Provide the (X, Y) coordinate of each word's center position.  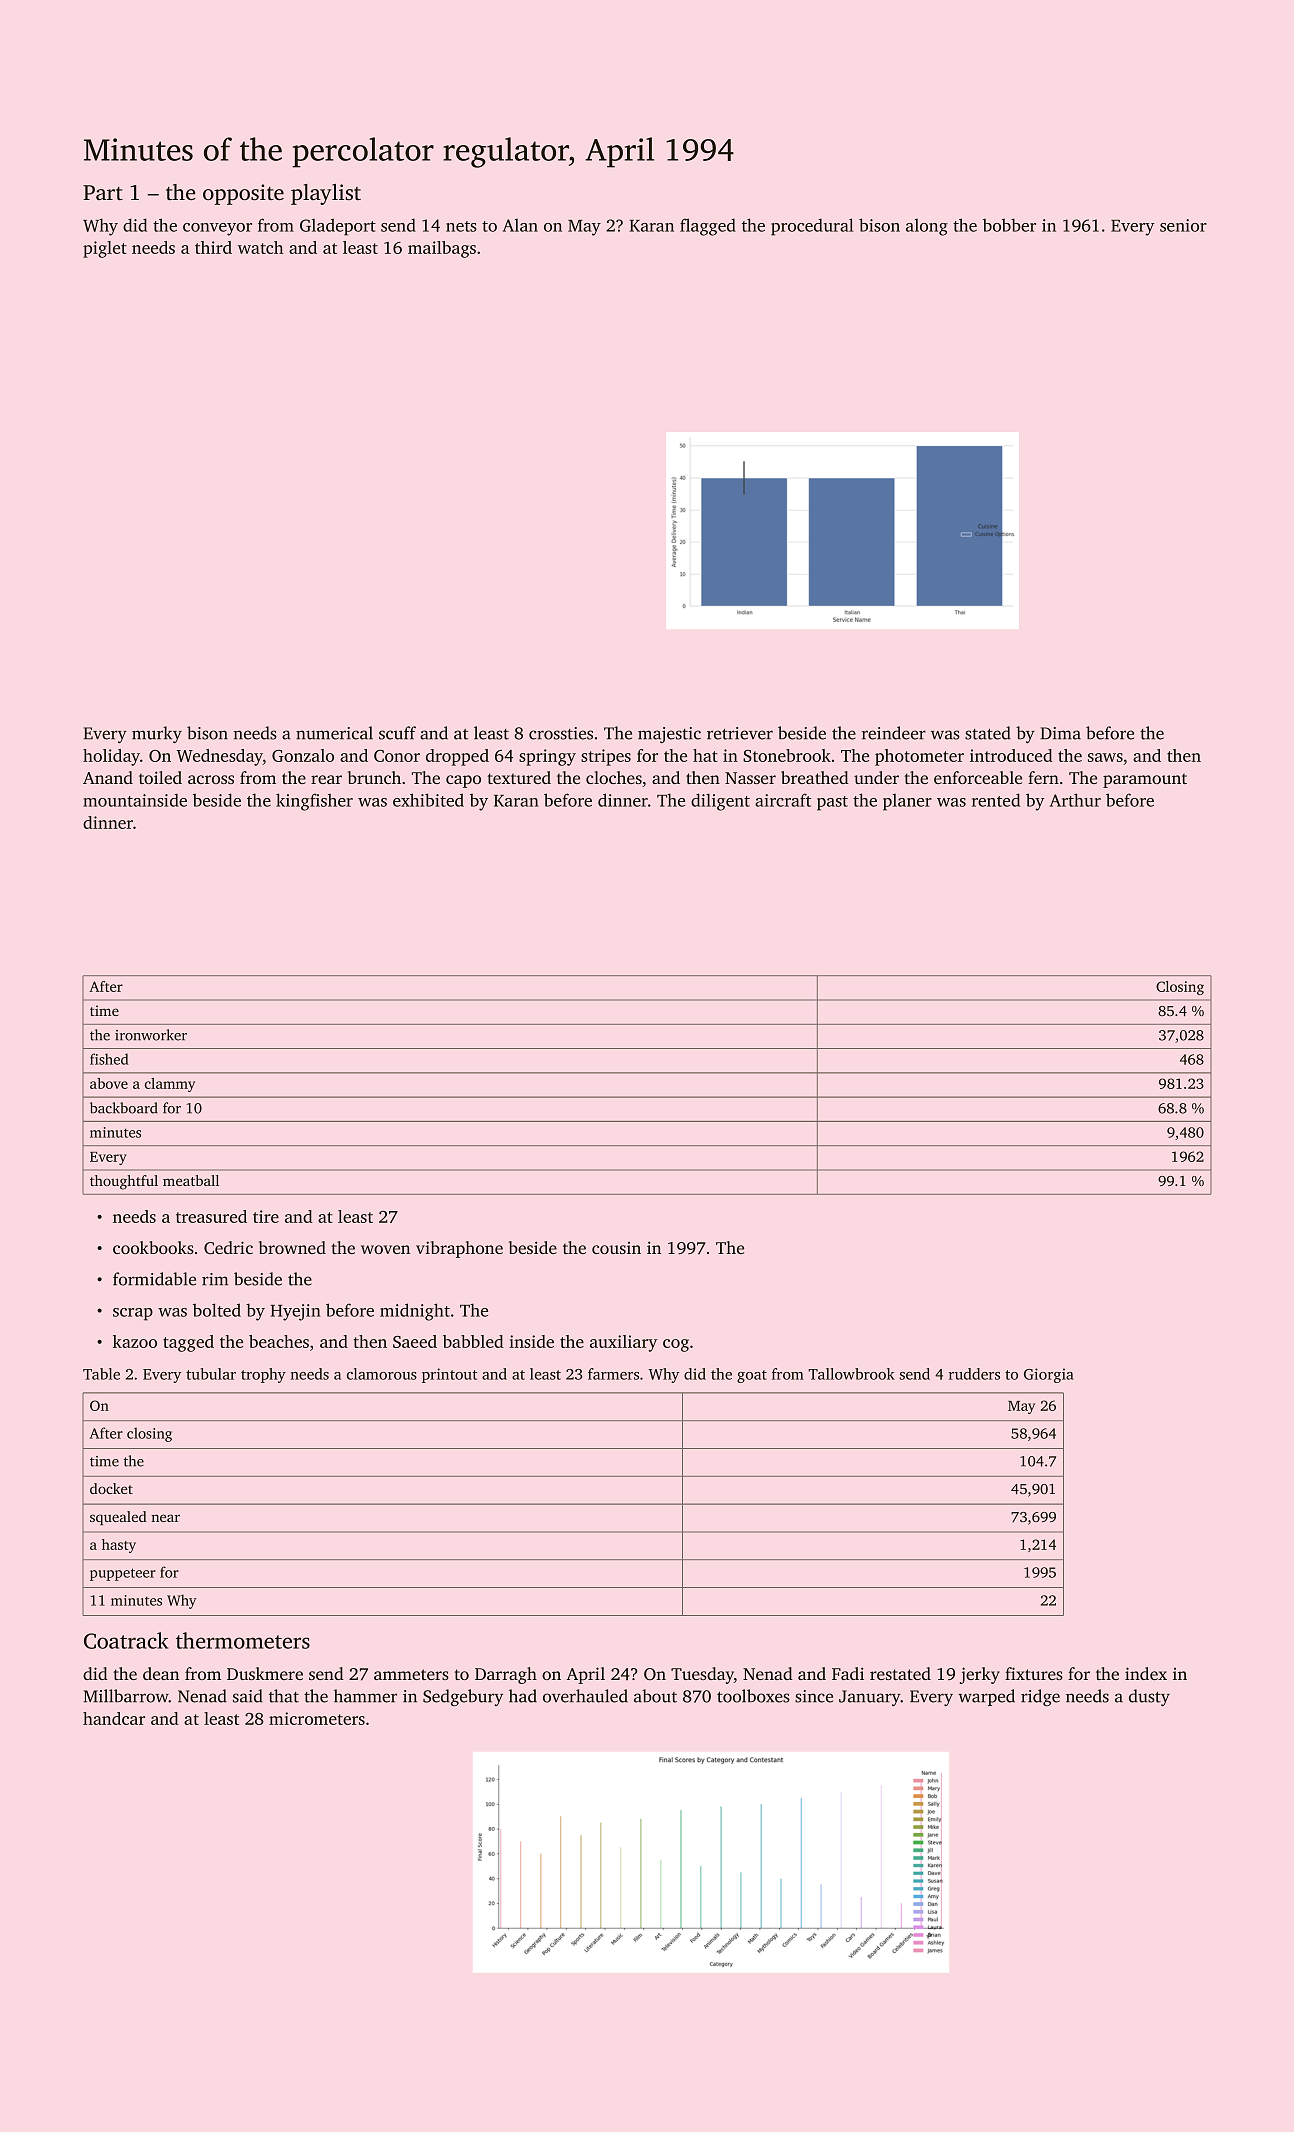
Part (103, 193)
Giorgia (1049, 1375)
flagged (708, 227)
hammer (365, 1696)
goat (752, 1376)
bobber (1009, 225)
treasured (211, 1216)
